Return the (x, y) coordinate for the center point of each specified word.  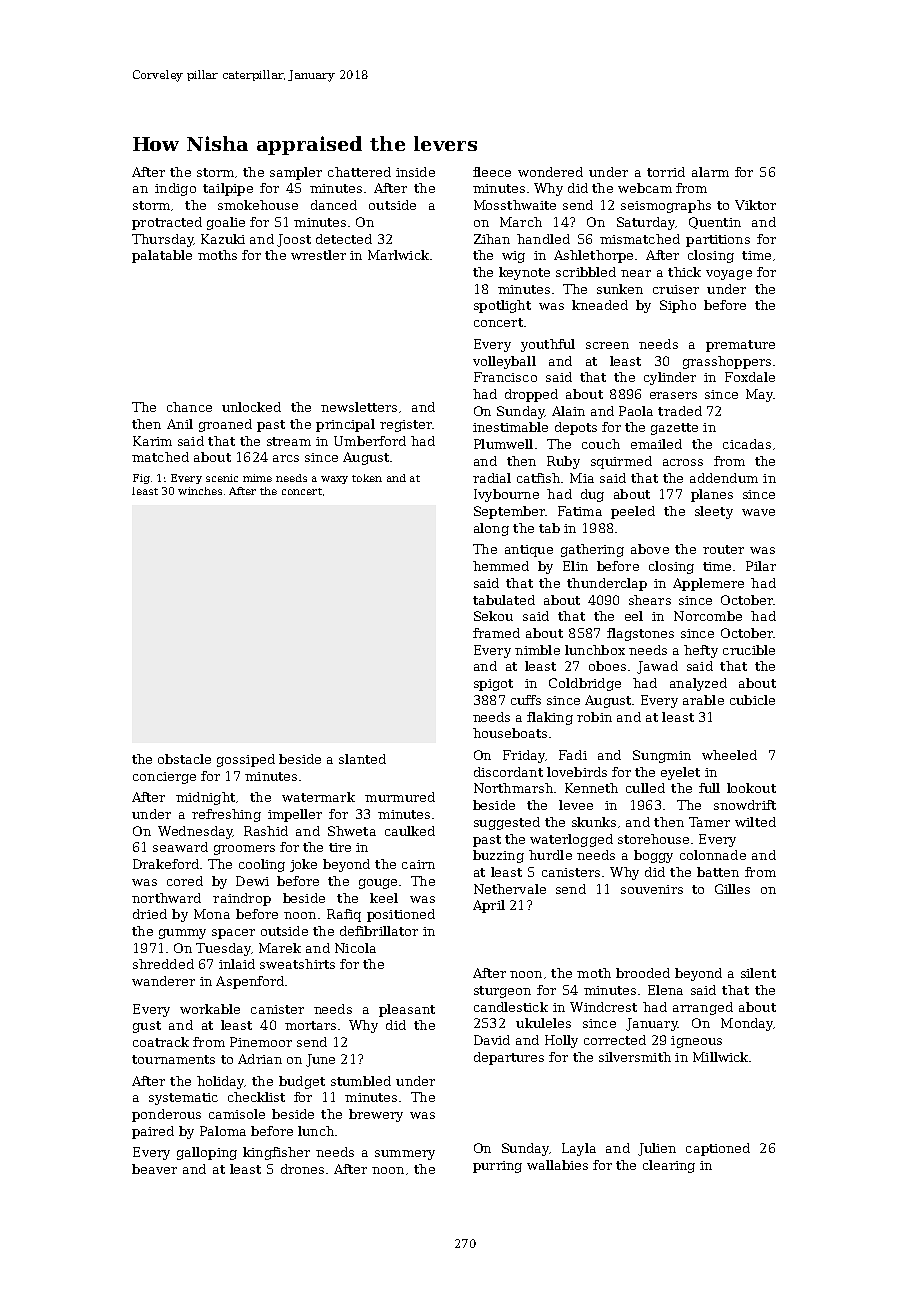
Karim (152, 441)
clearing (669, 1166)
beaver (154, 1169)
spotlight (502, 306)
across (683, 462)
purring (497, 1167)
